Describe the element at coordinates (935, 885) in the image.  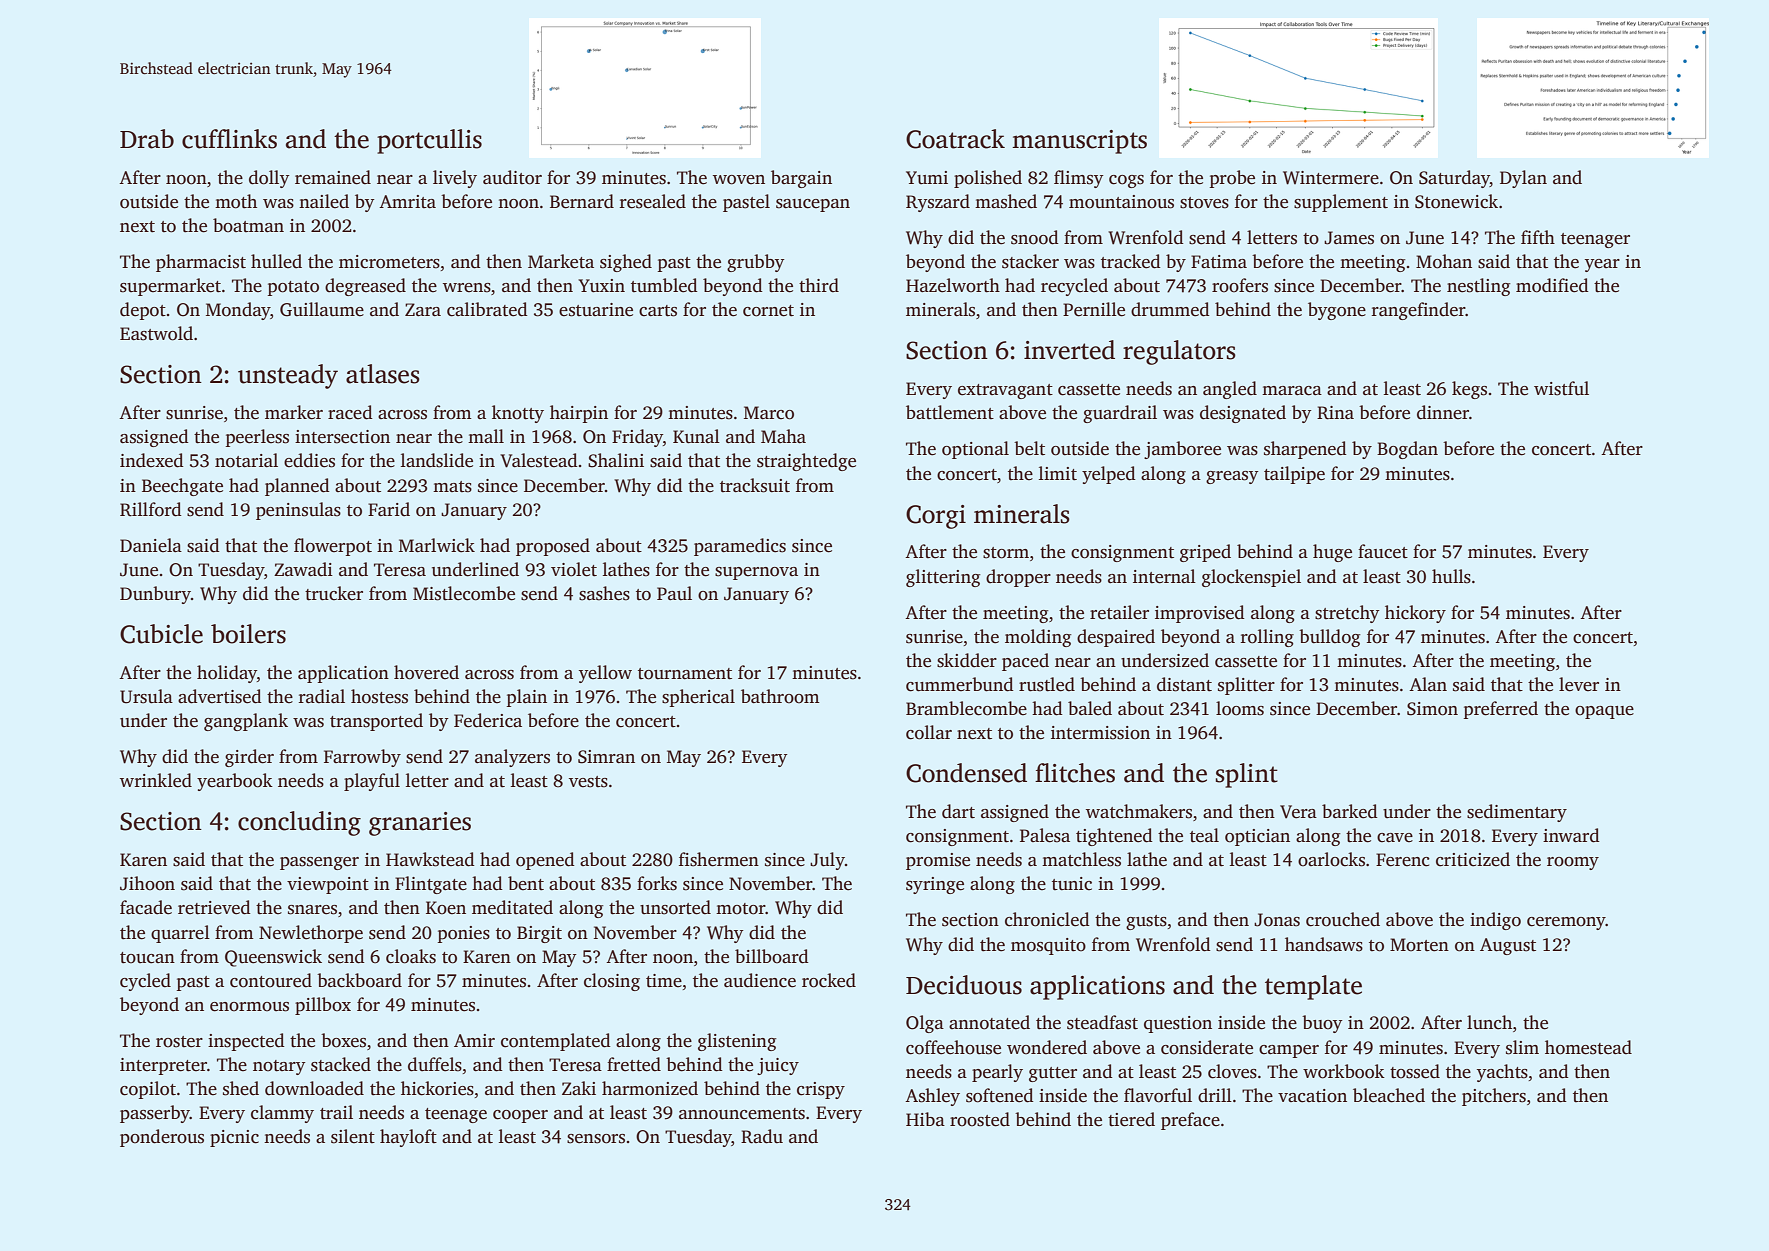
I see `syringe` at that location.
